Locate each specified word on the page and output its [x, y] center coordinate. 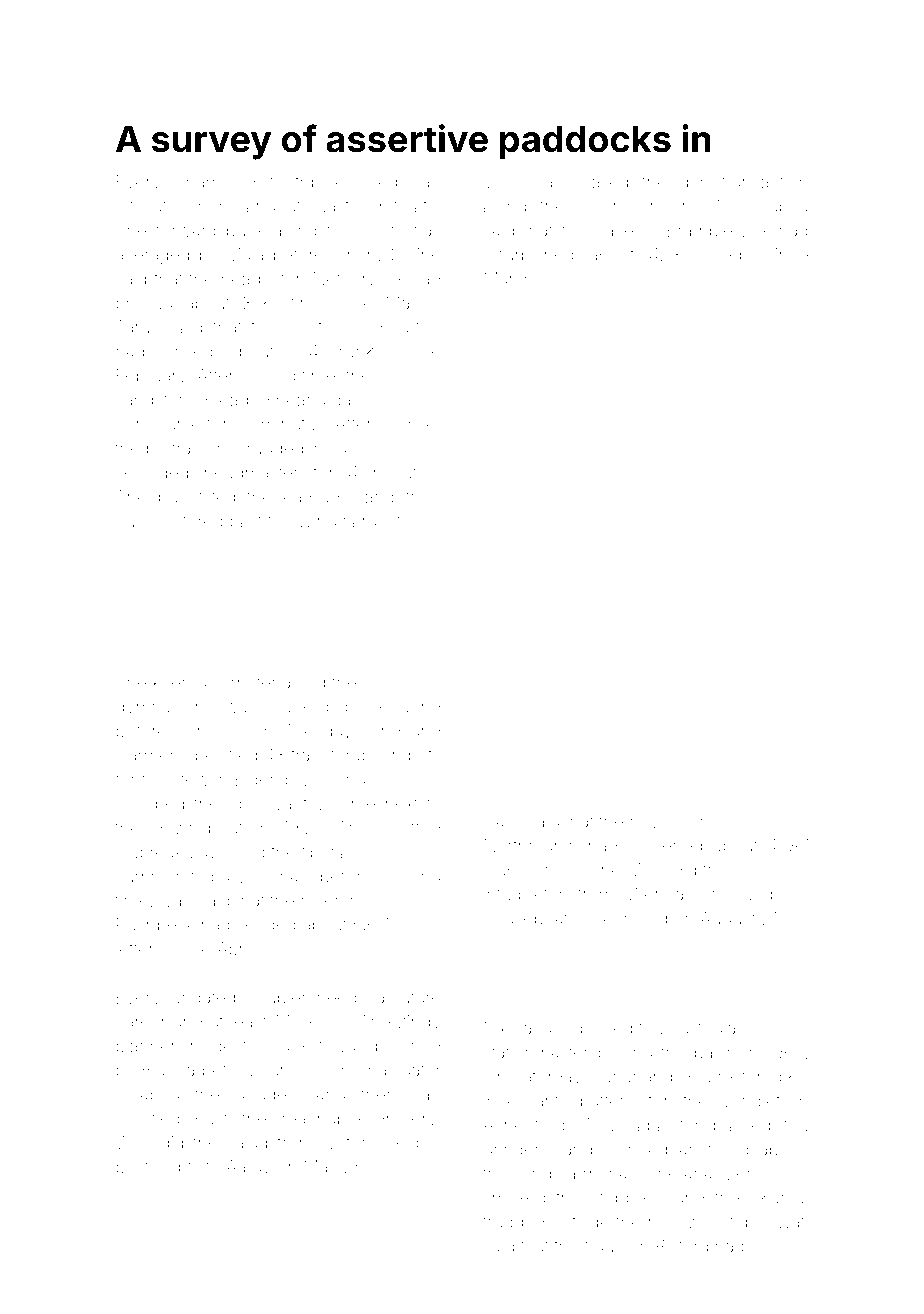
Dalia [503, 821]
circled [187, 351]
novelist [660, 821]
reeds [728, 254]
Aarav [248, 1167]
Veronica [517, 182]
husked [300, 706]
